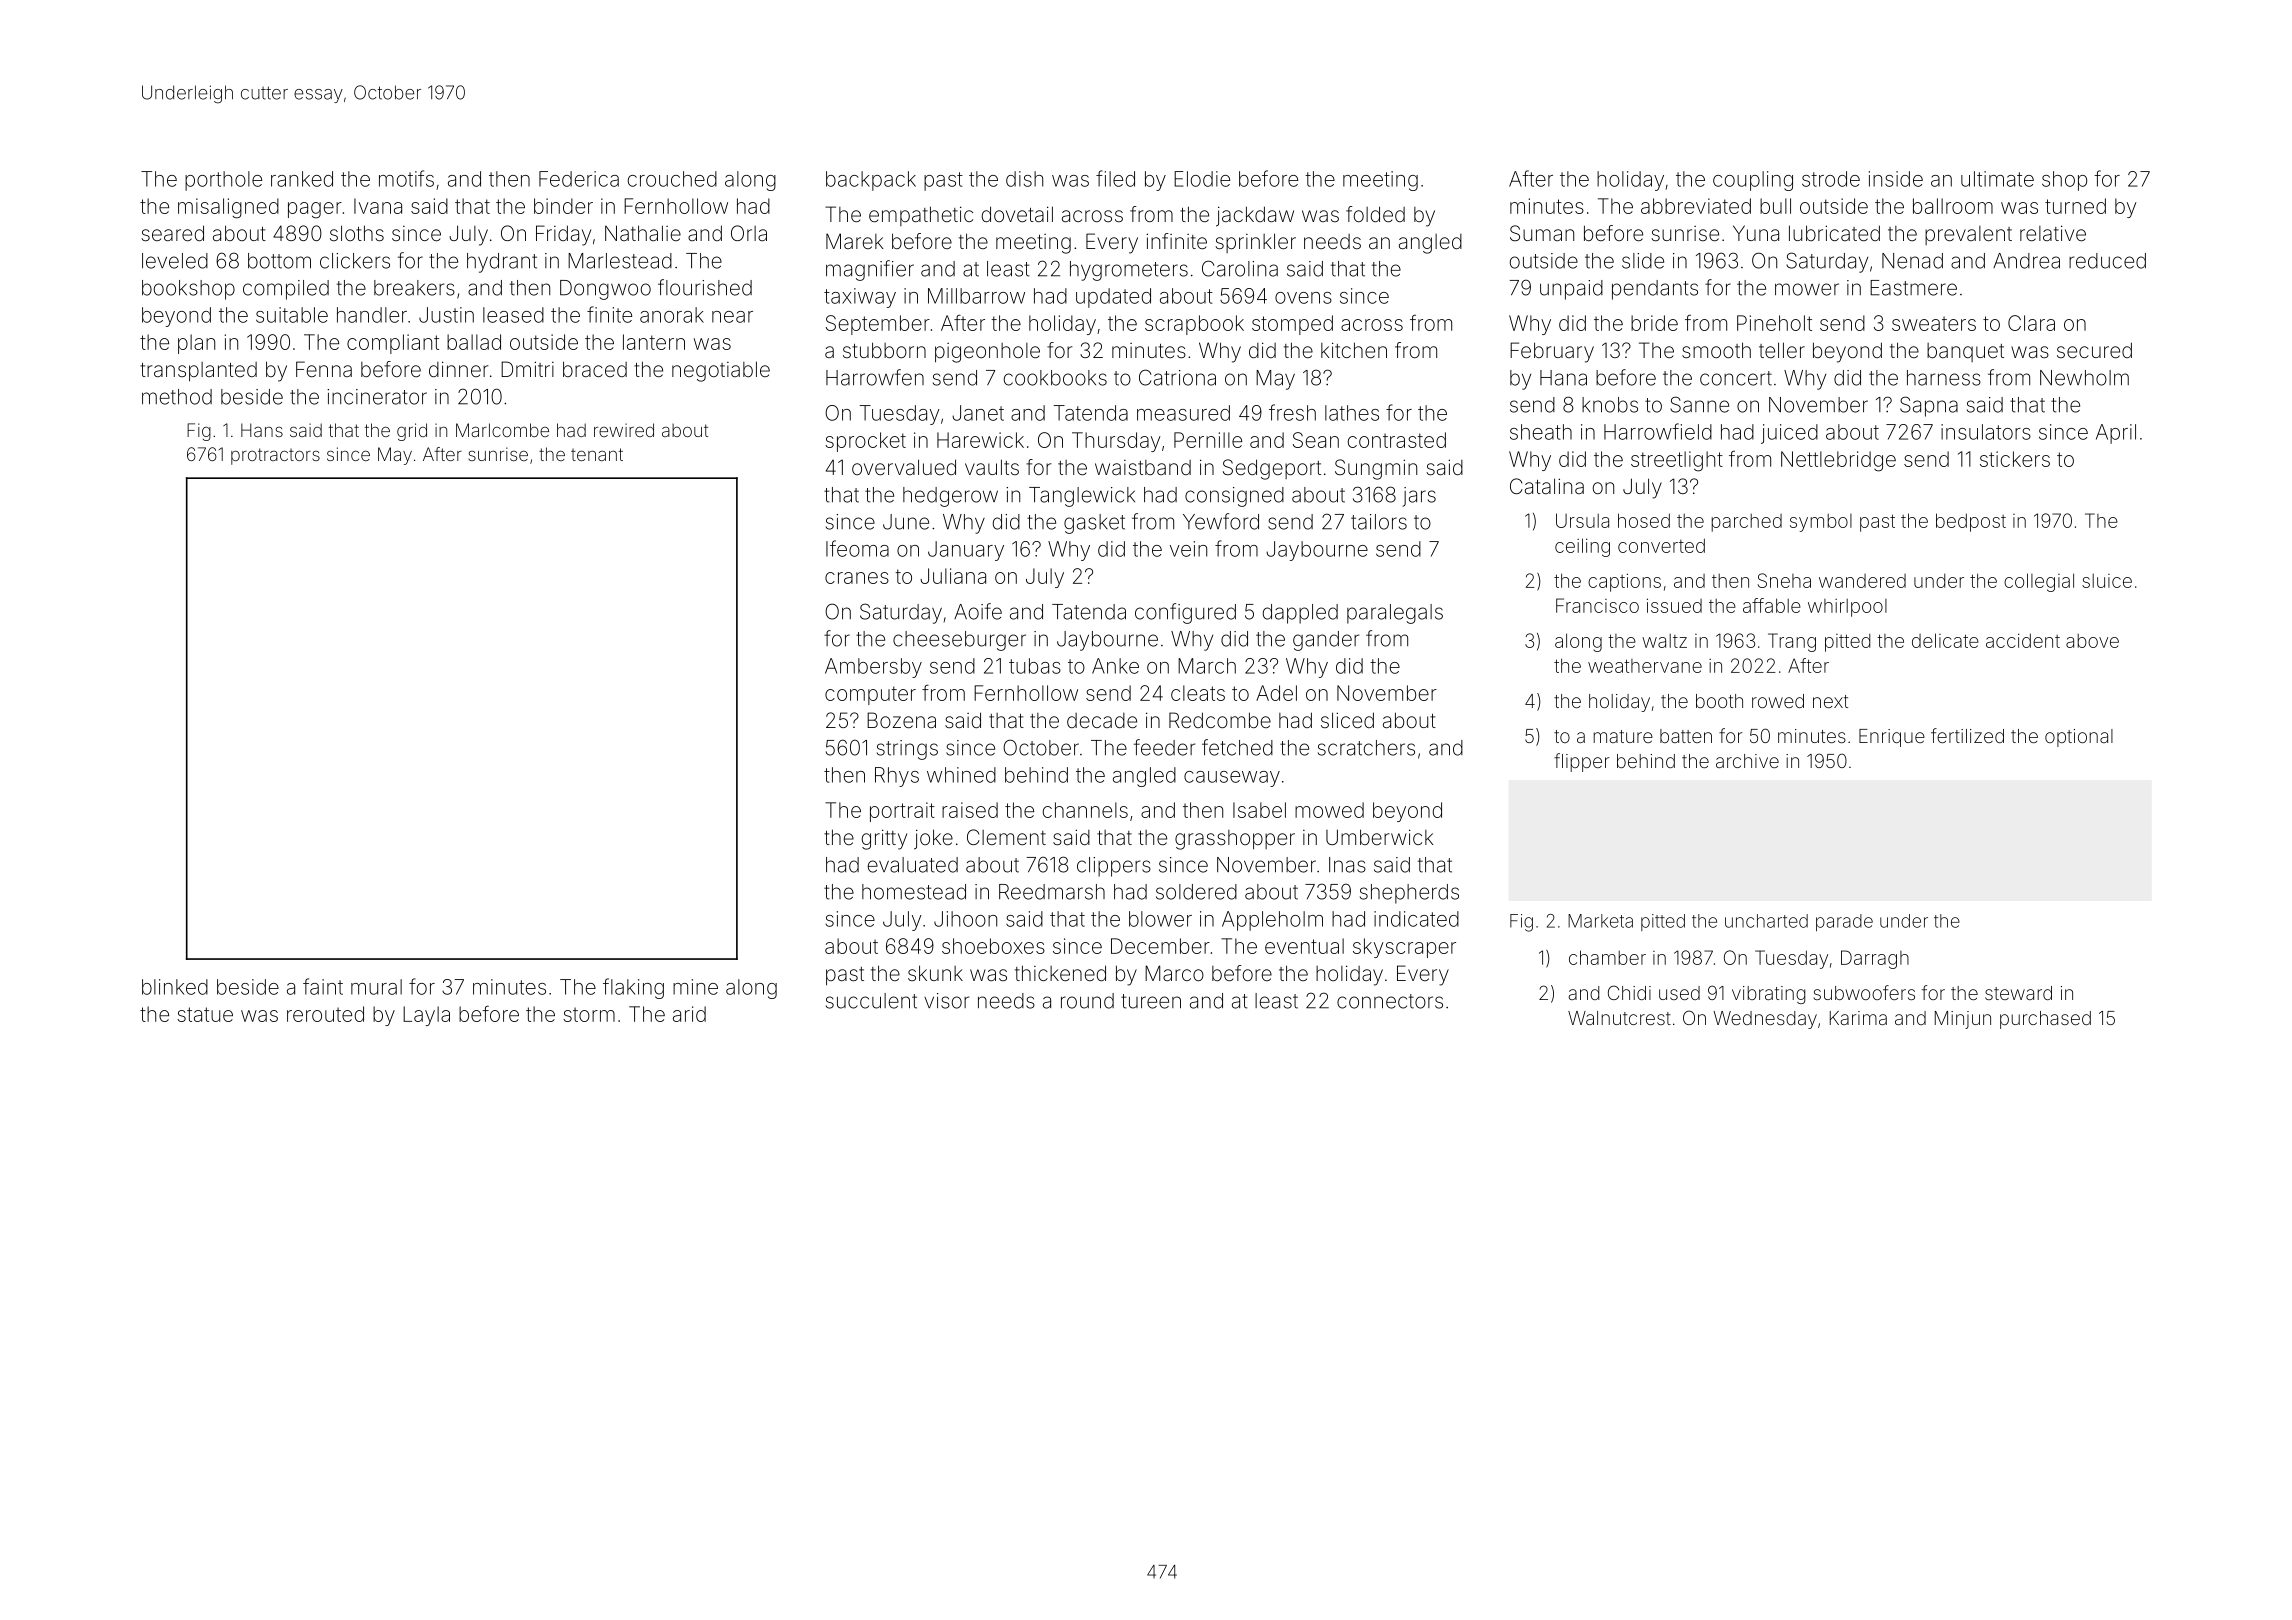 The width and height of the image is (2292, 1620). Describe the element at coordinates (1677, 461) in the image. I see `streetlight` at that location.
